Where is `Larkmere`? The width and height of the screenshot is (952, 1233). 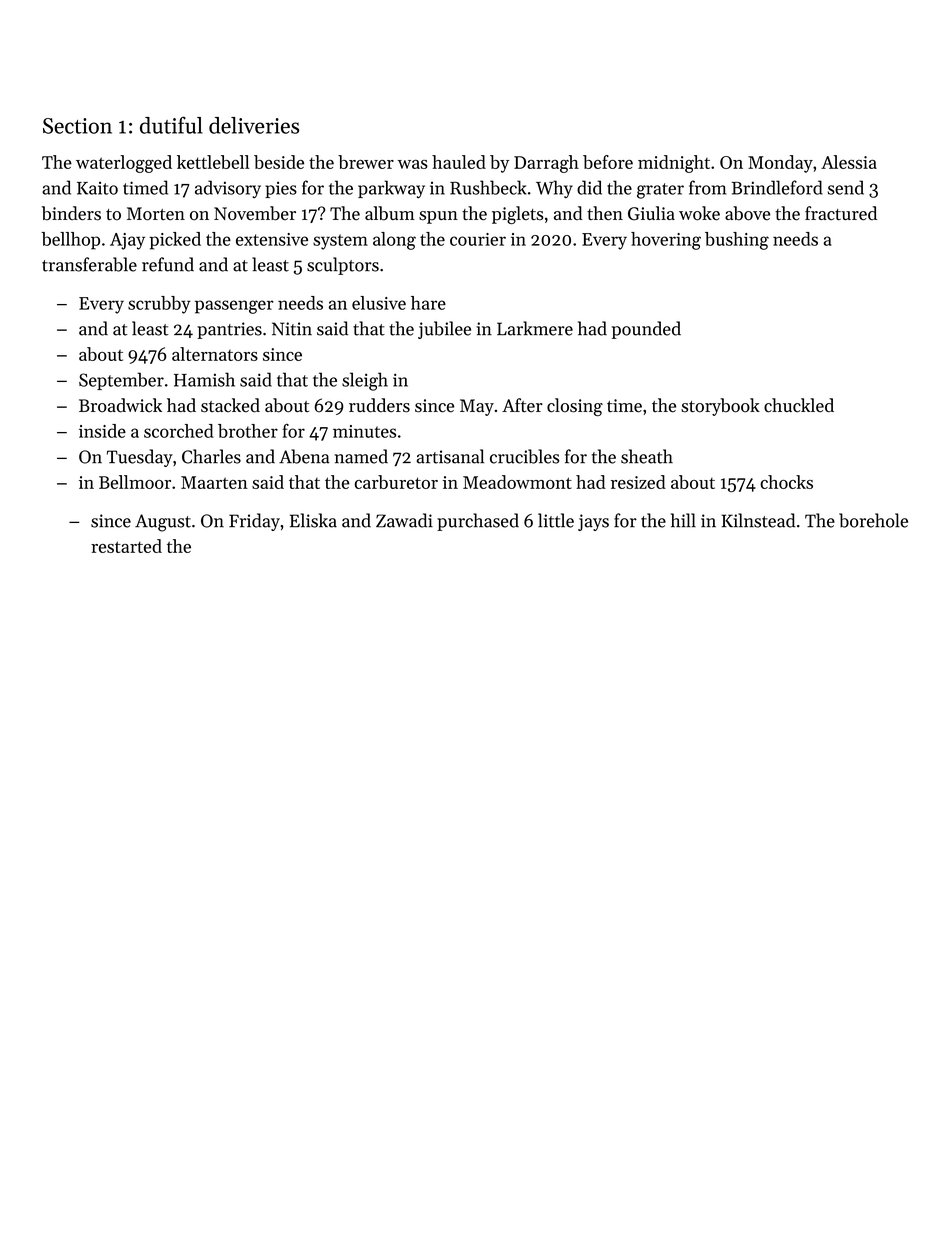
Larkmere is located at coordinates (535, 328).
